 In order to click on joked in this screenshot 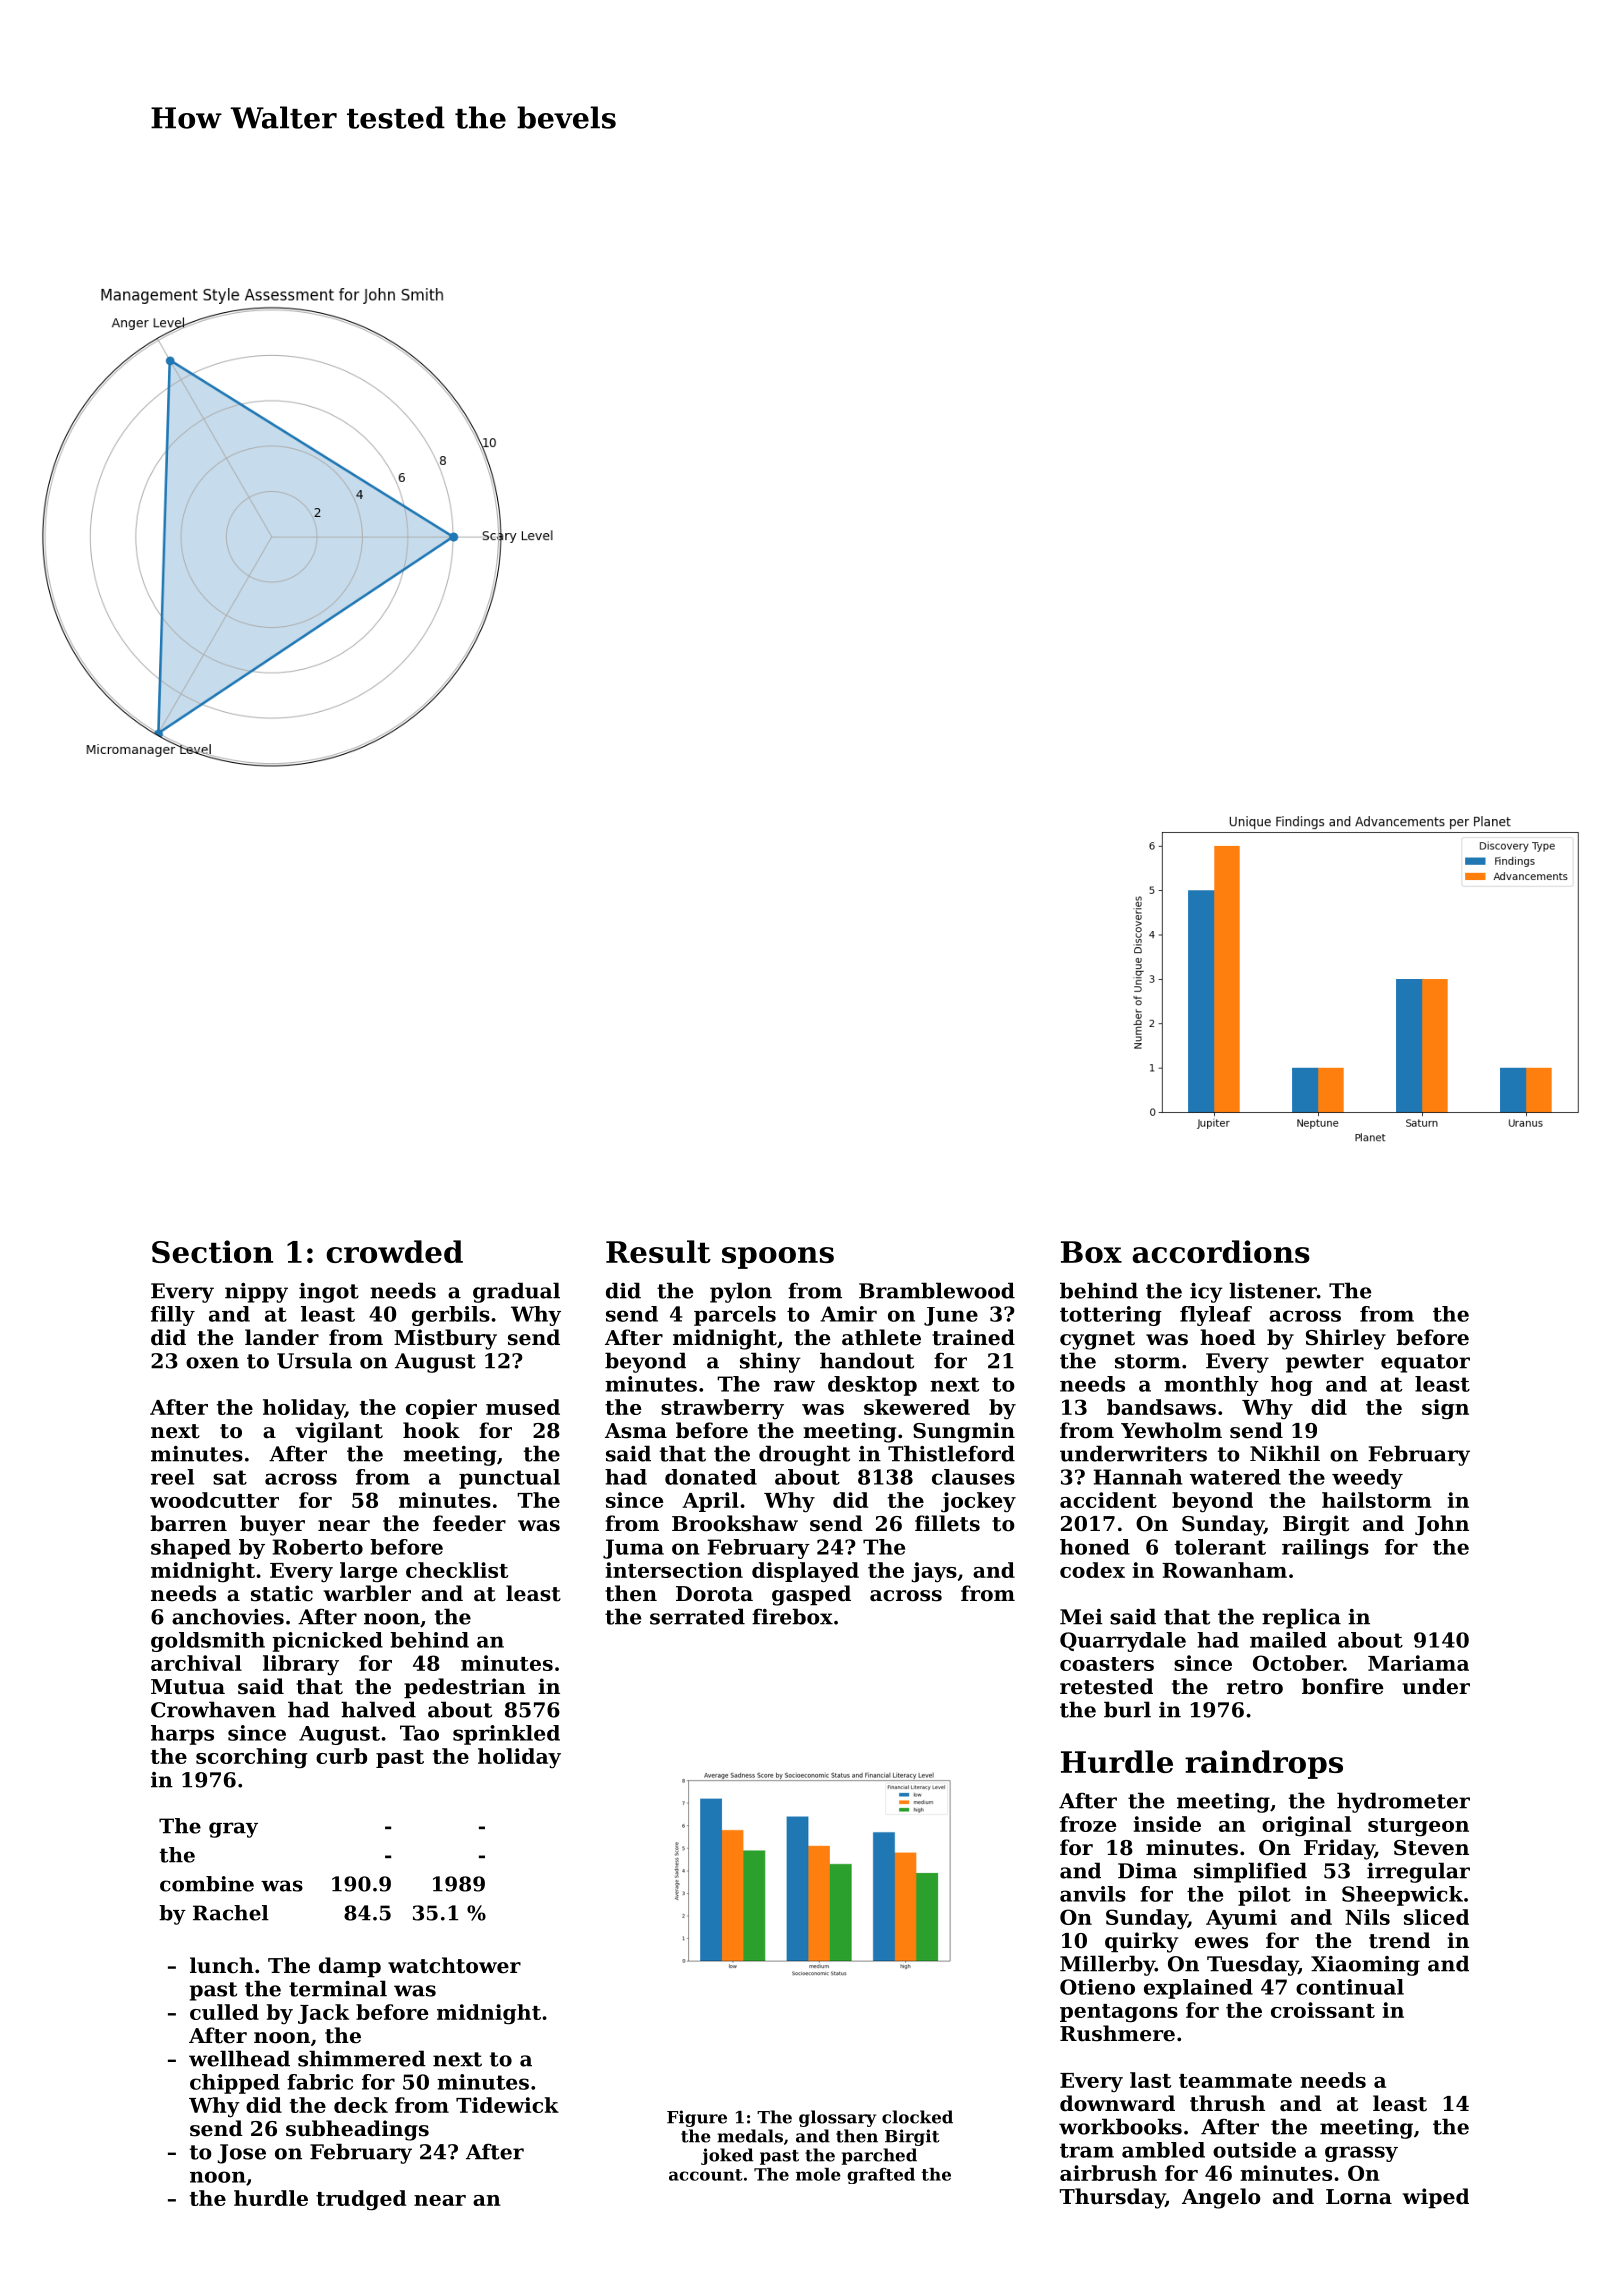, I will do `click(727, 2156)`.
